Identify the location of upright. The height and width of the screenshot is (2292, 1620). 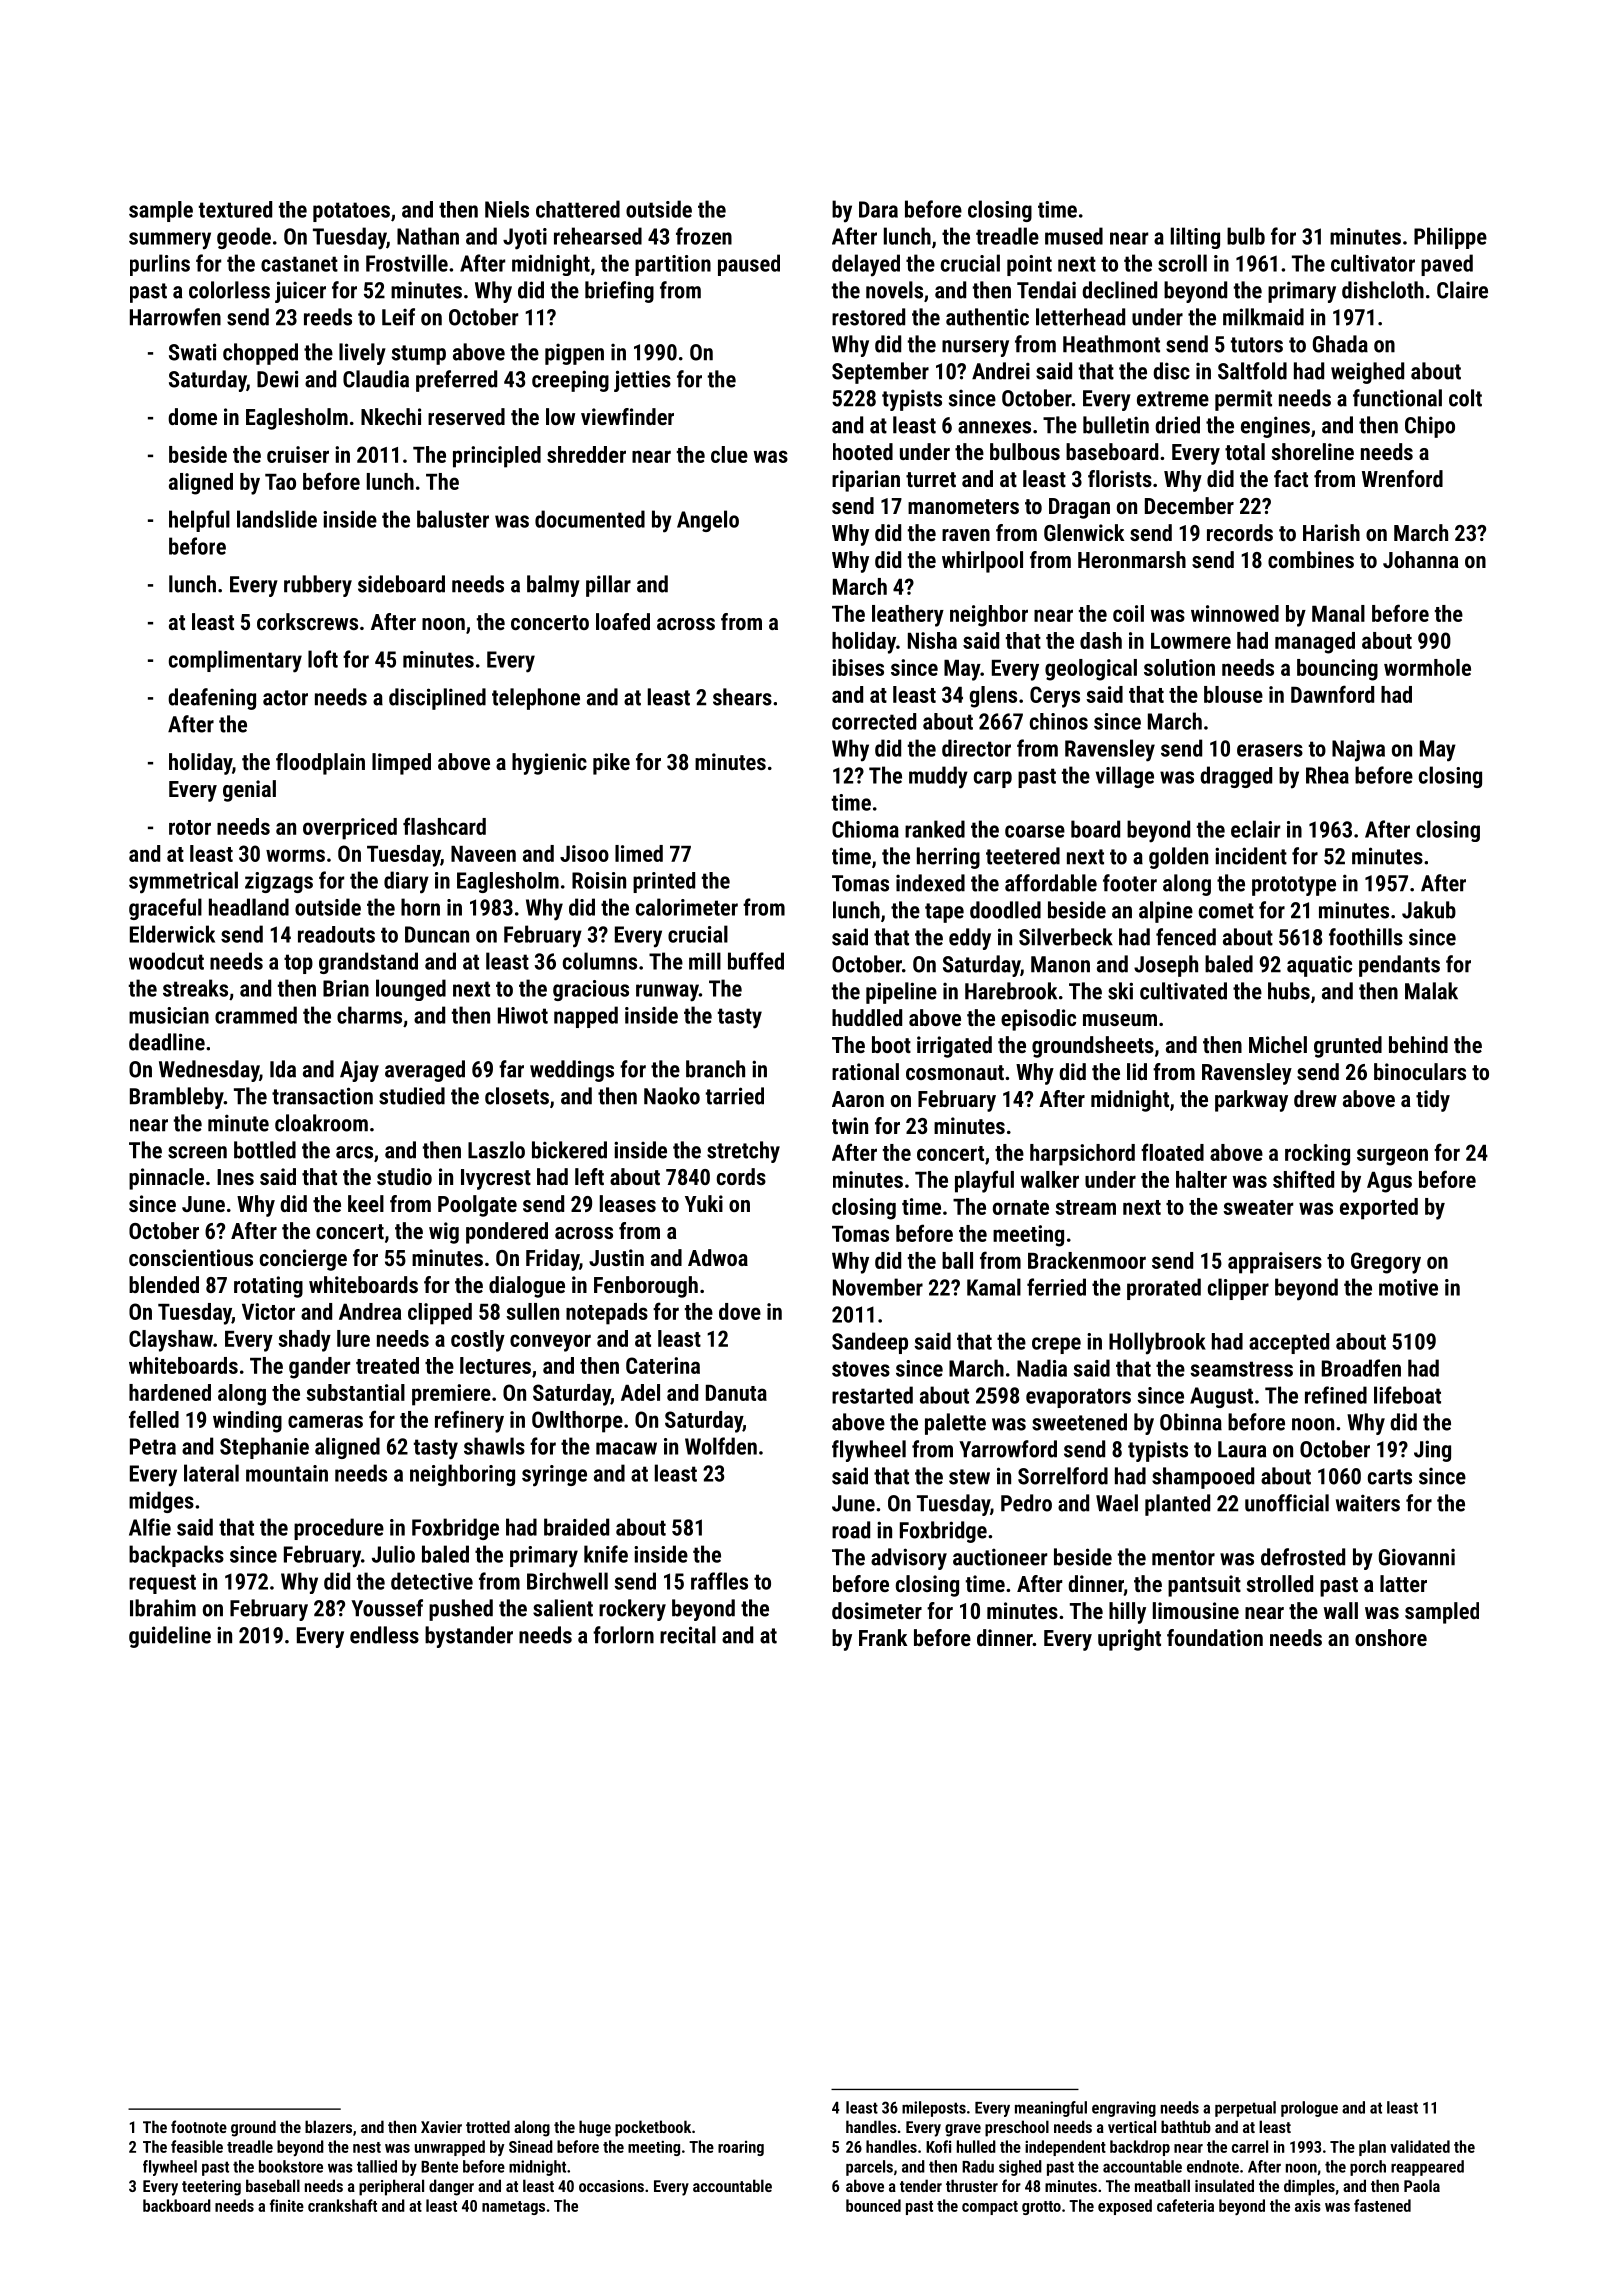
(1129, 1640).
